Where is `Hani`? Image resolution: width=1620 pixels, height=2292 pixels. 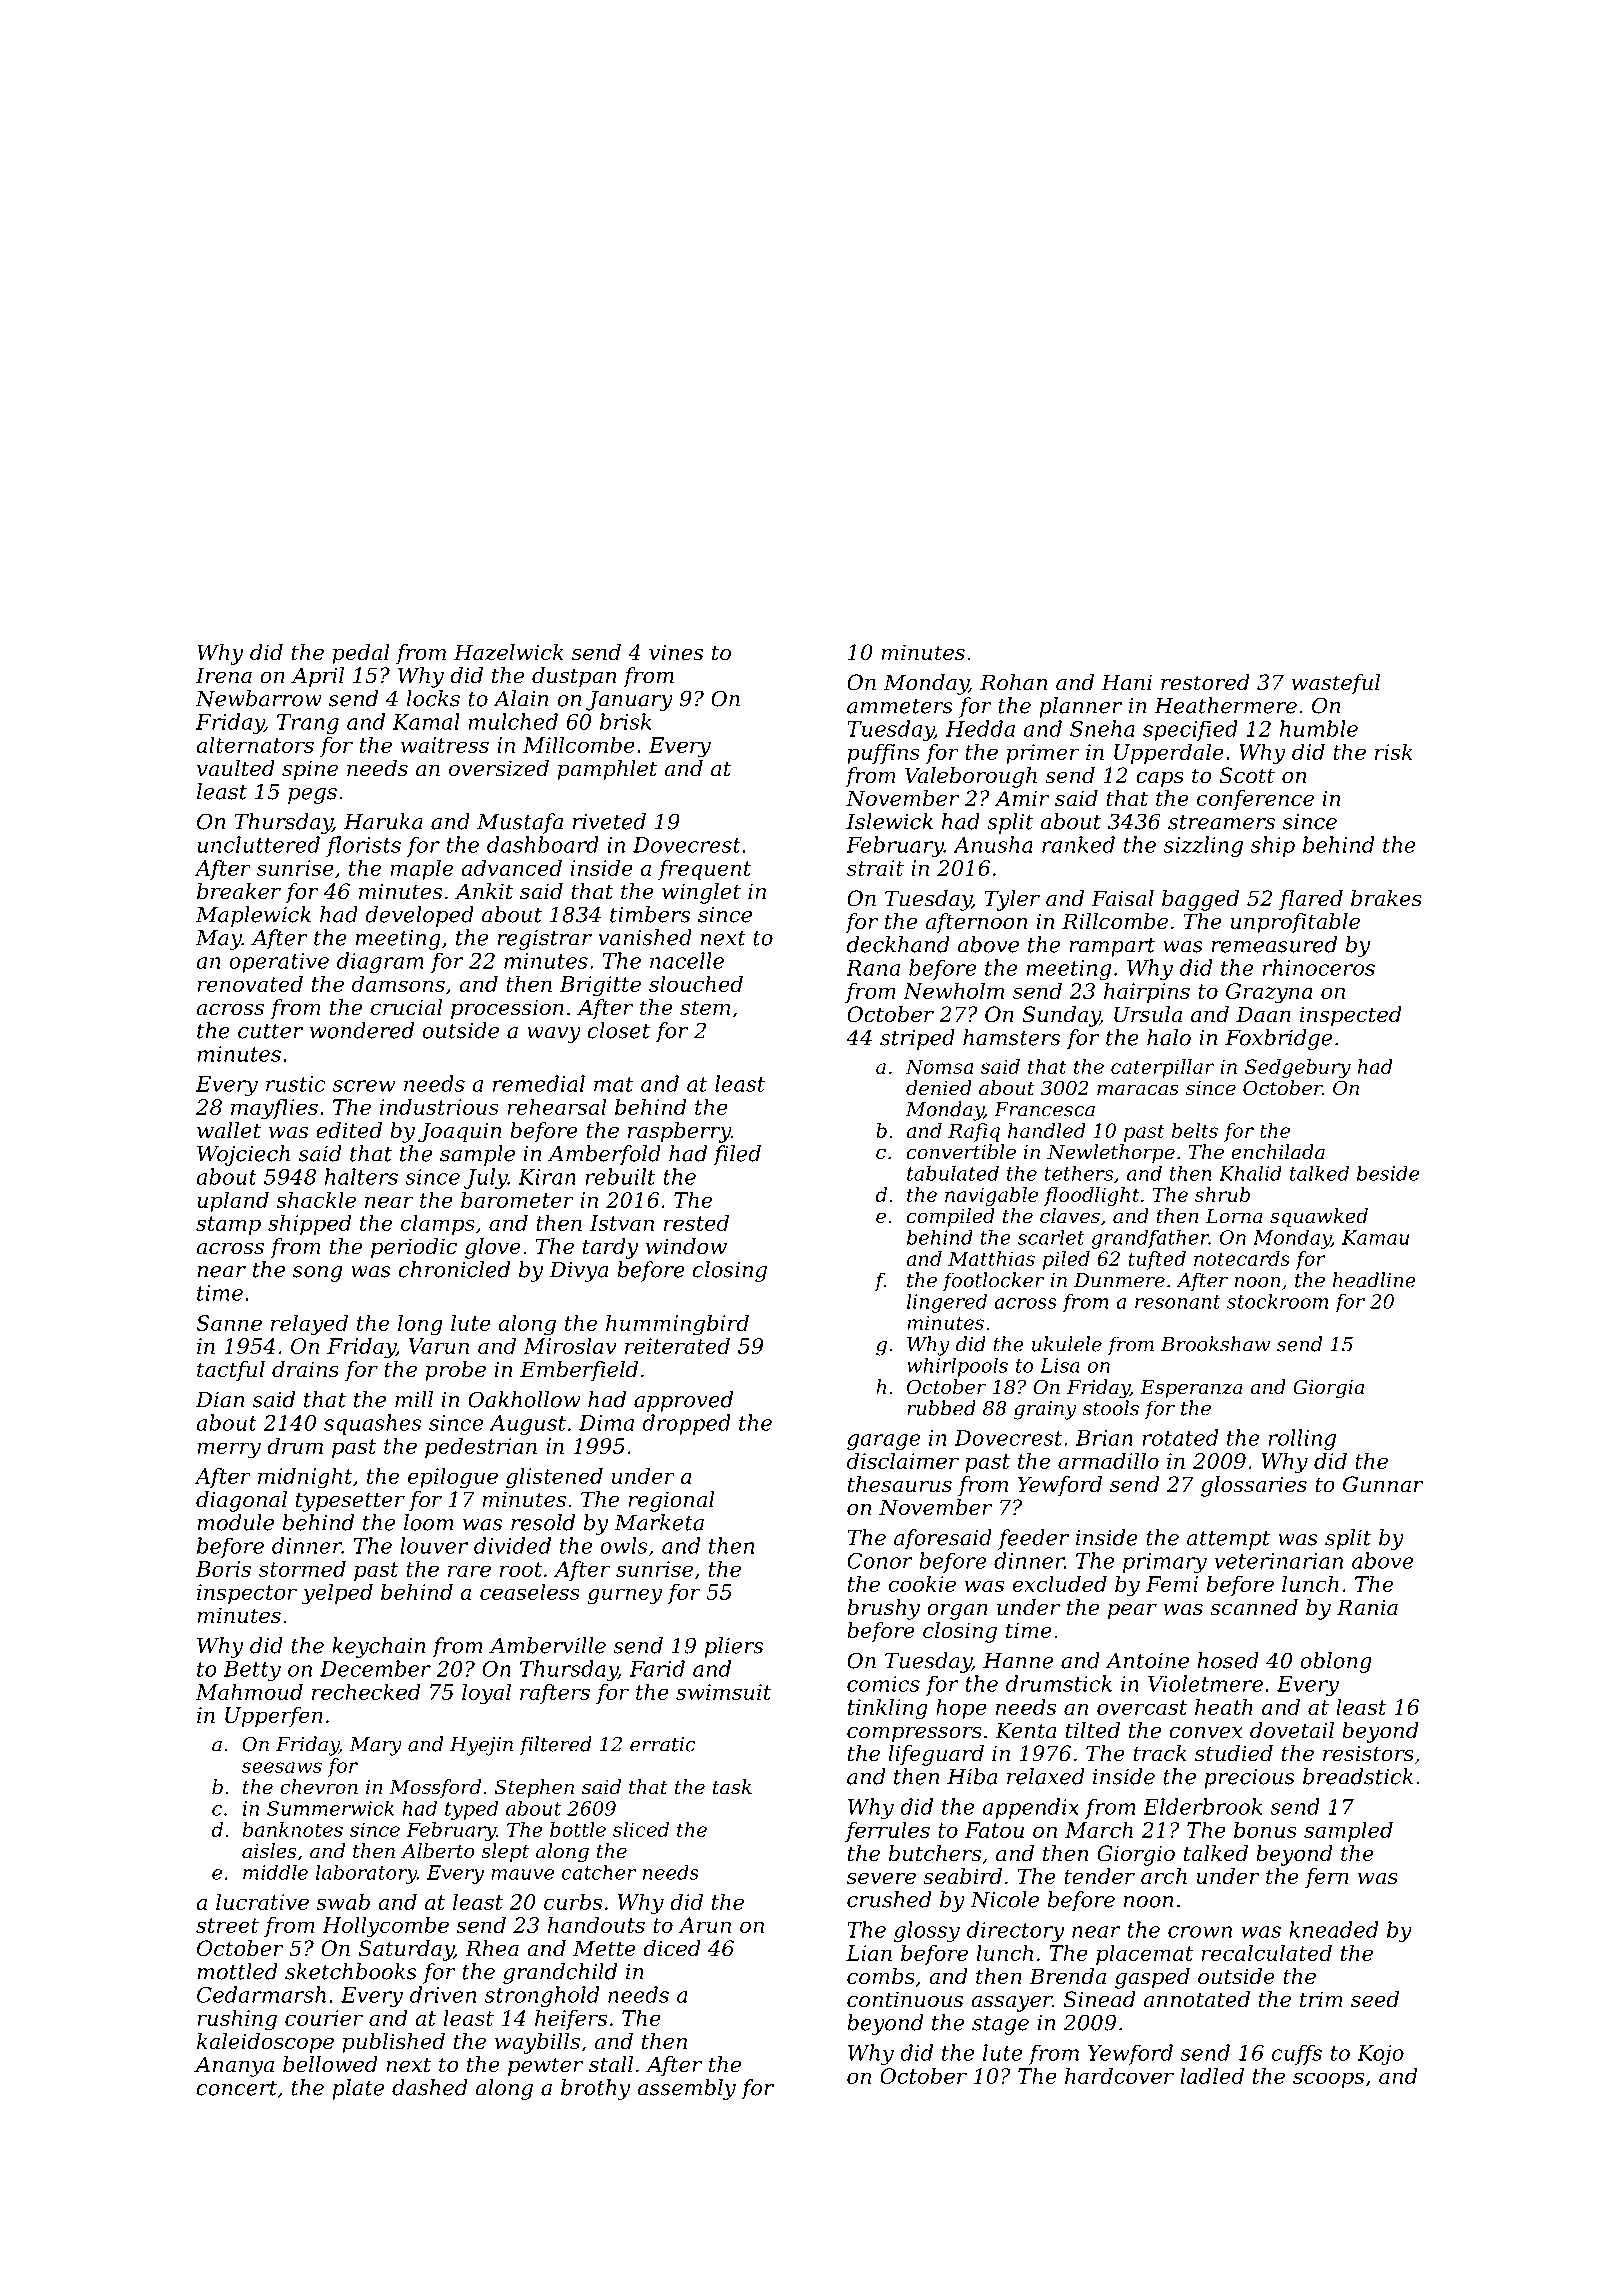 Hani is located at coordinates (1126, 682).
